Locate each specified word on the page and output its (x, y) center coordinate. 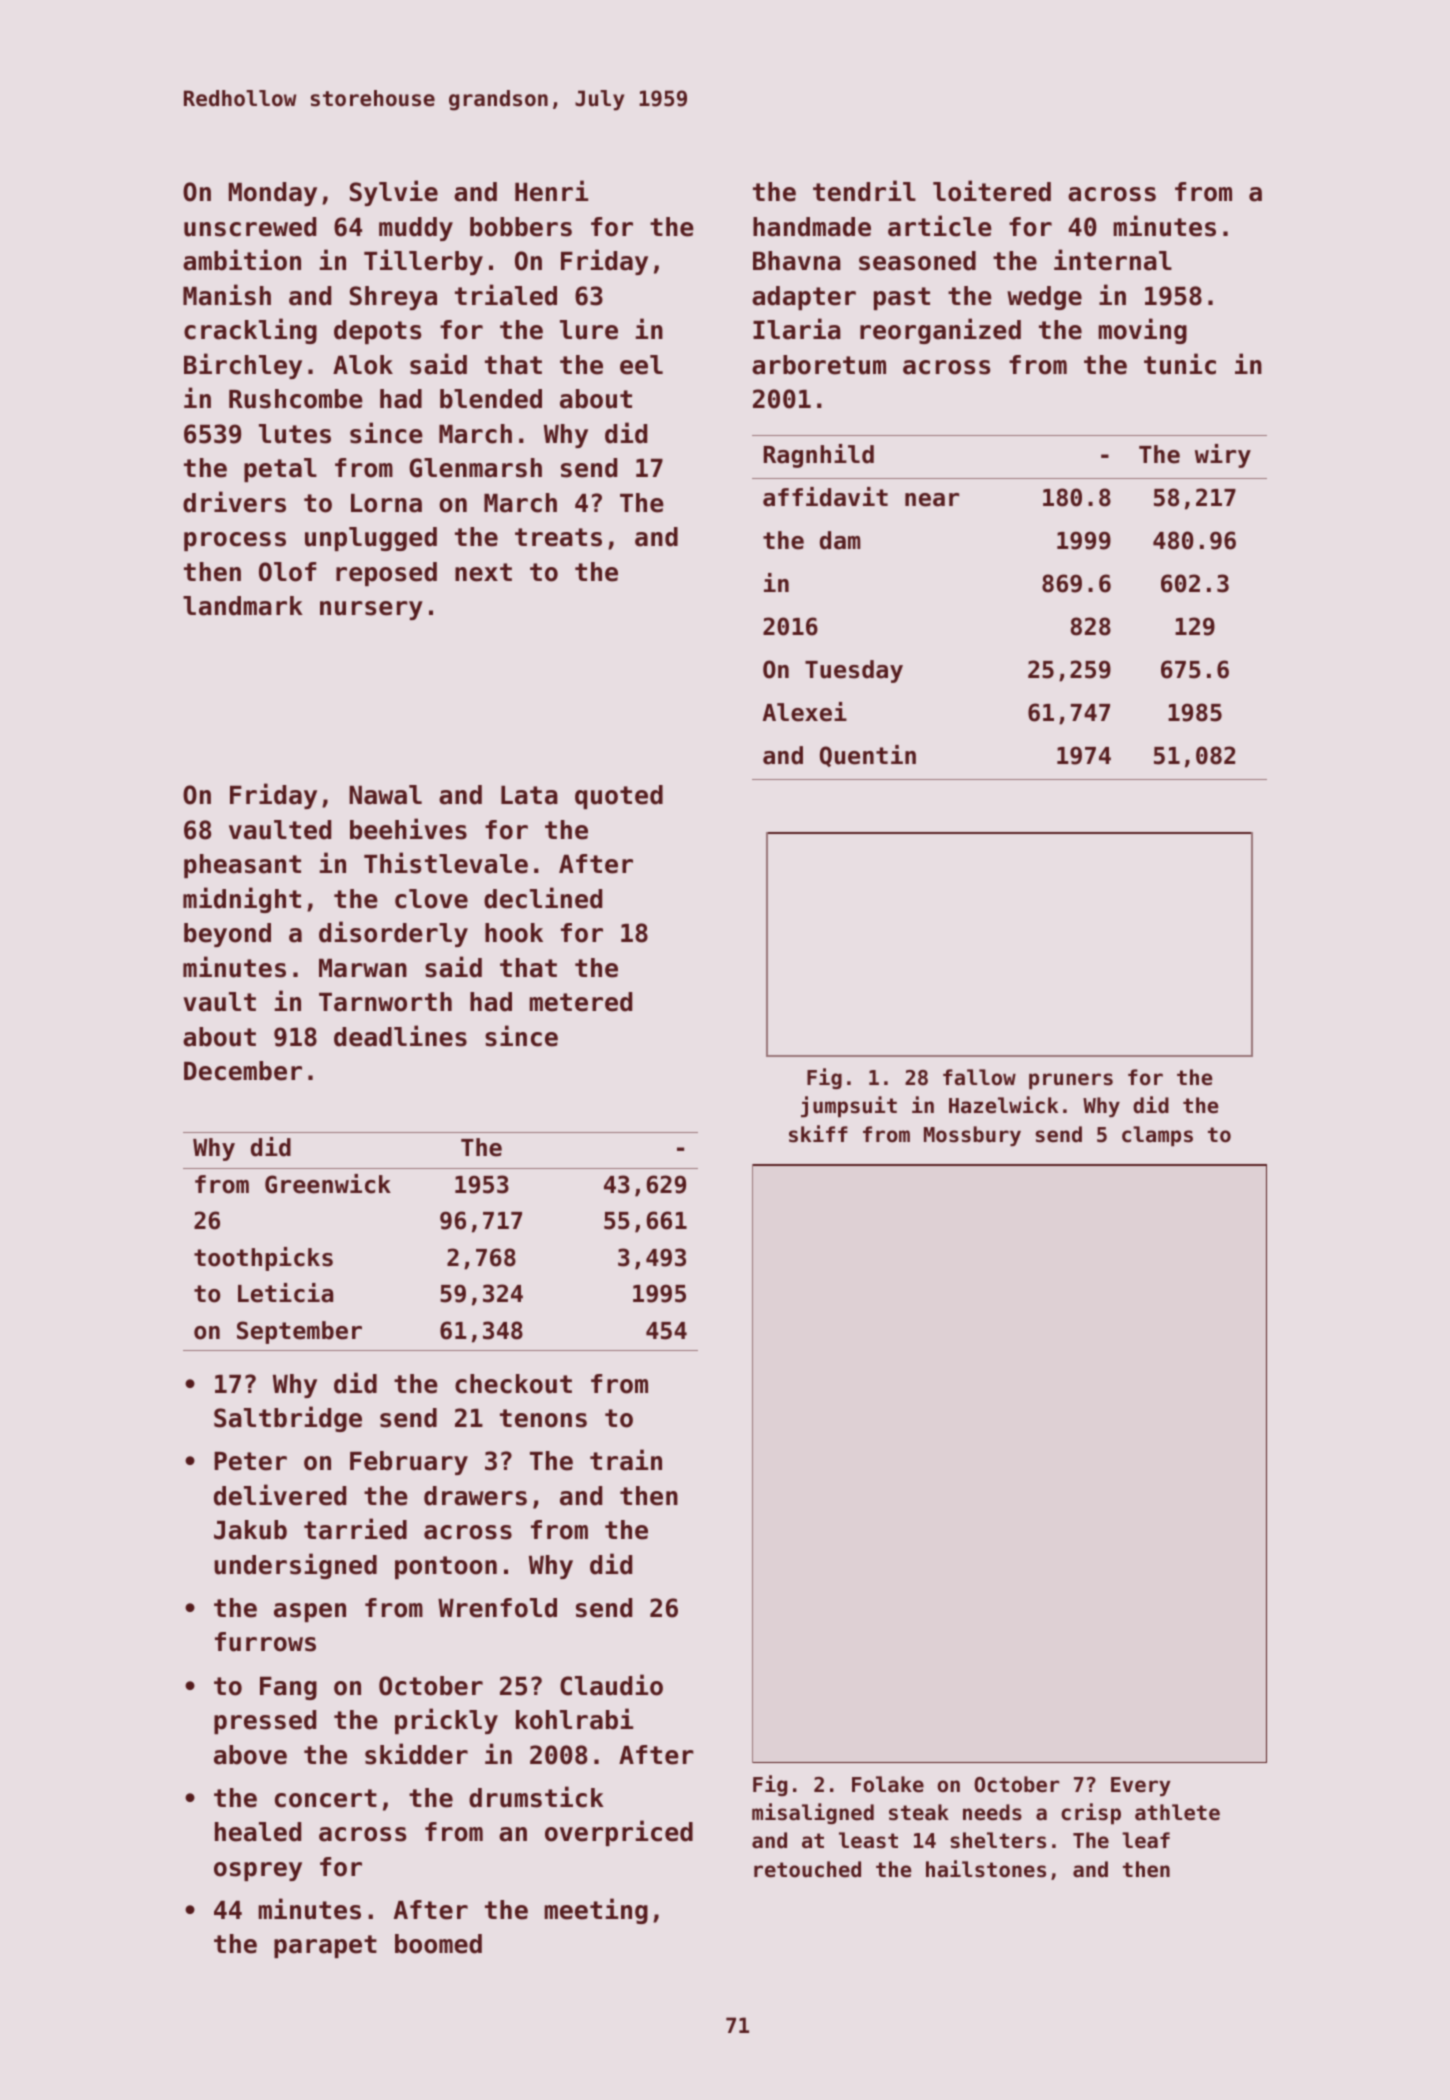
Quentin (868, 756)
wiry (1223, 456)
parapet (325, 1946)
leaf (1146, 1840)
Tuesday (854, 671)
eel (641, 365)
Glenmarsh (475, 468)
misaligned (813, 1813)
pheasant (242, 866)
